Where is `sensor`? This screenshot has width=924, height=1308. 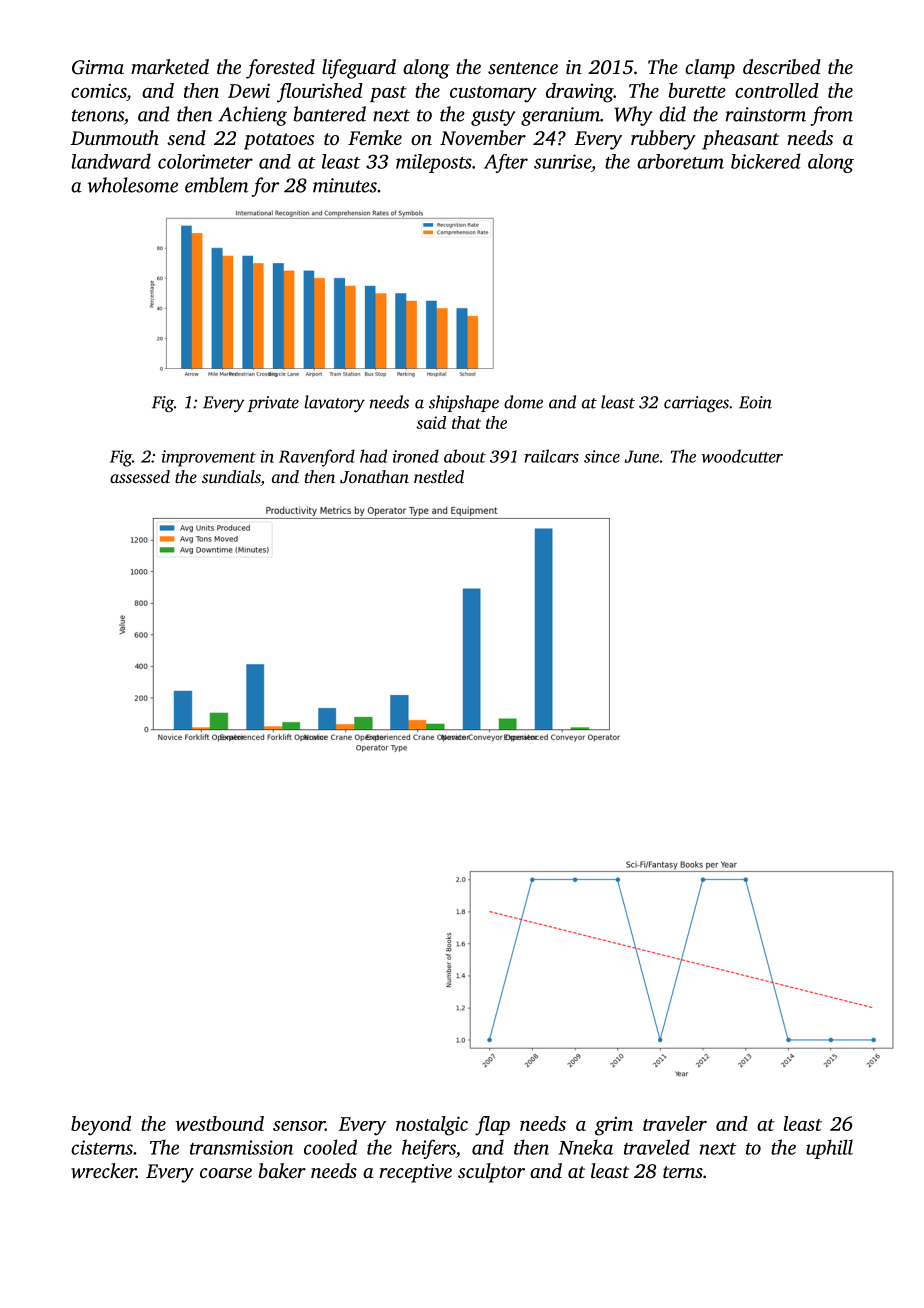 sensor is located at coordinates (299, 1126).
